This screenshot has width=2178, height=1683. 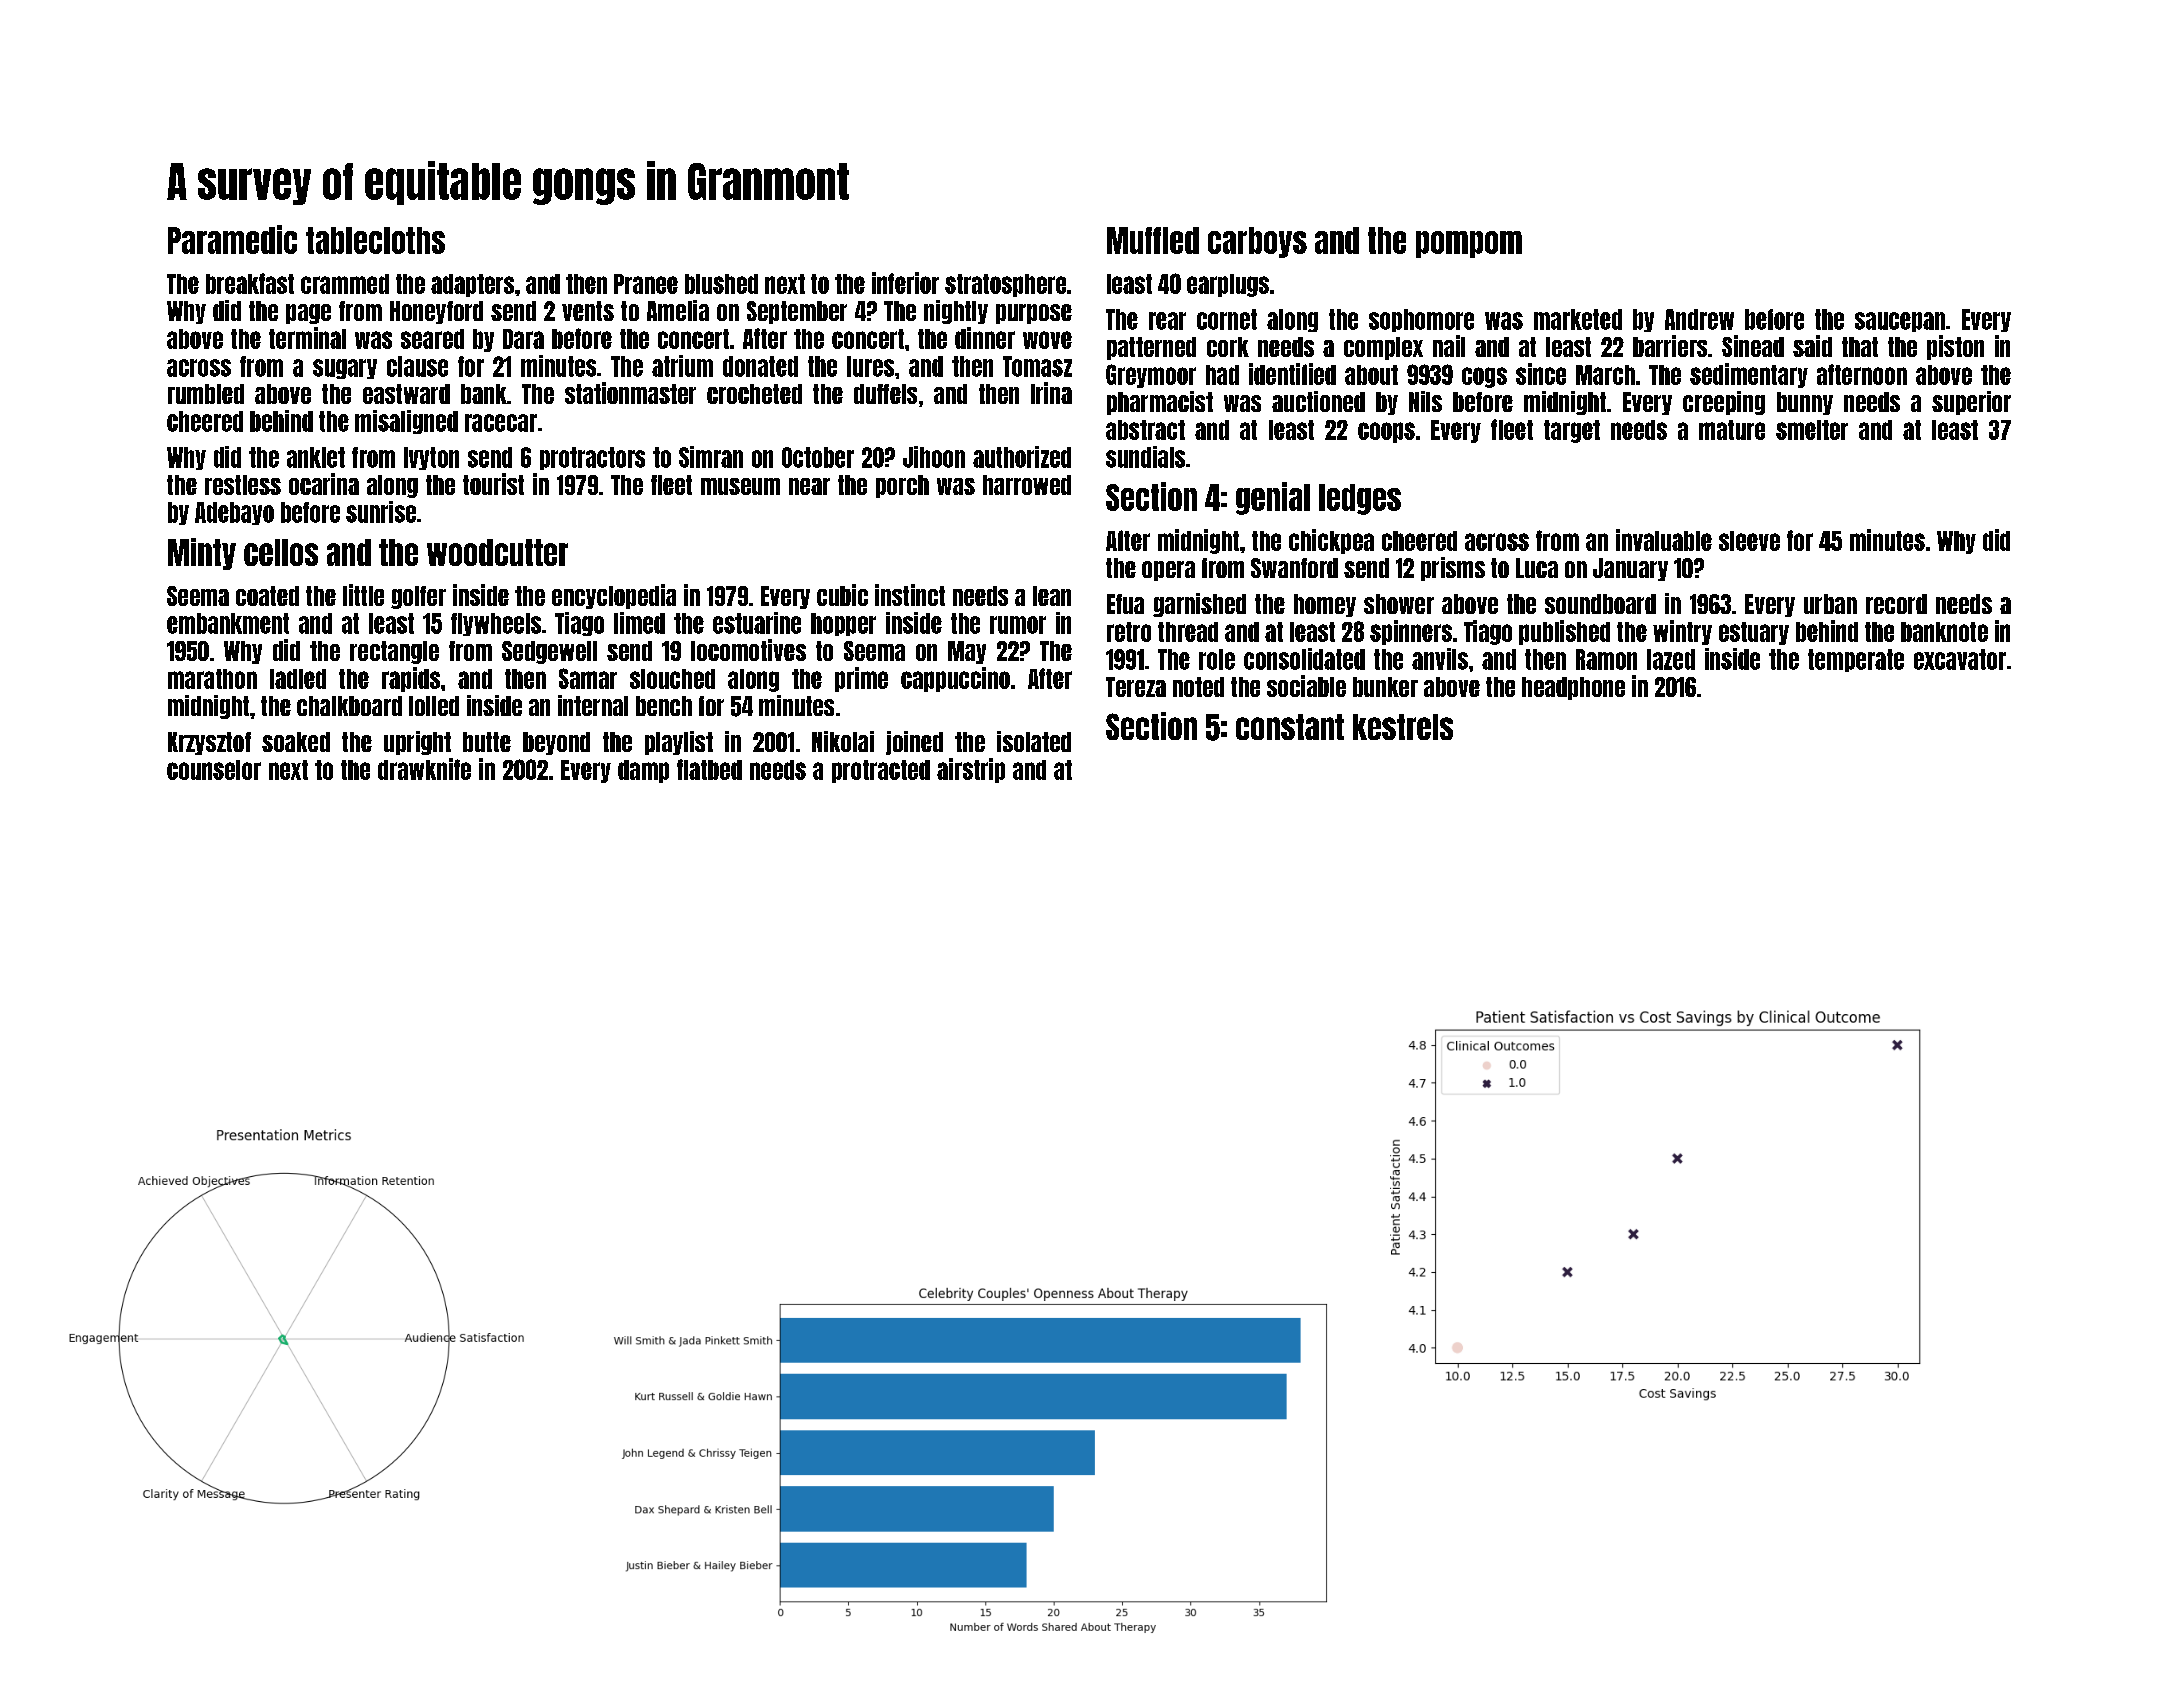 I want to click on duffels, so click(x=885, y=394).
